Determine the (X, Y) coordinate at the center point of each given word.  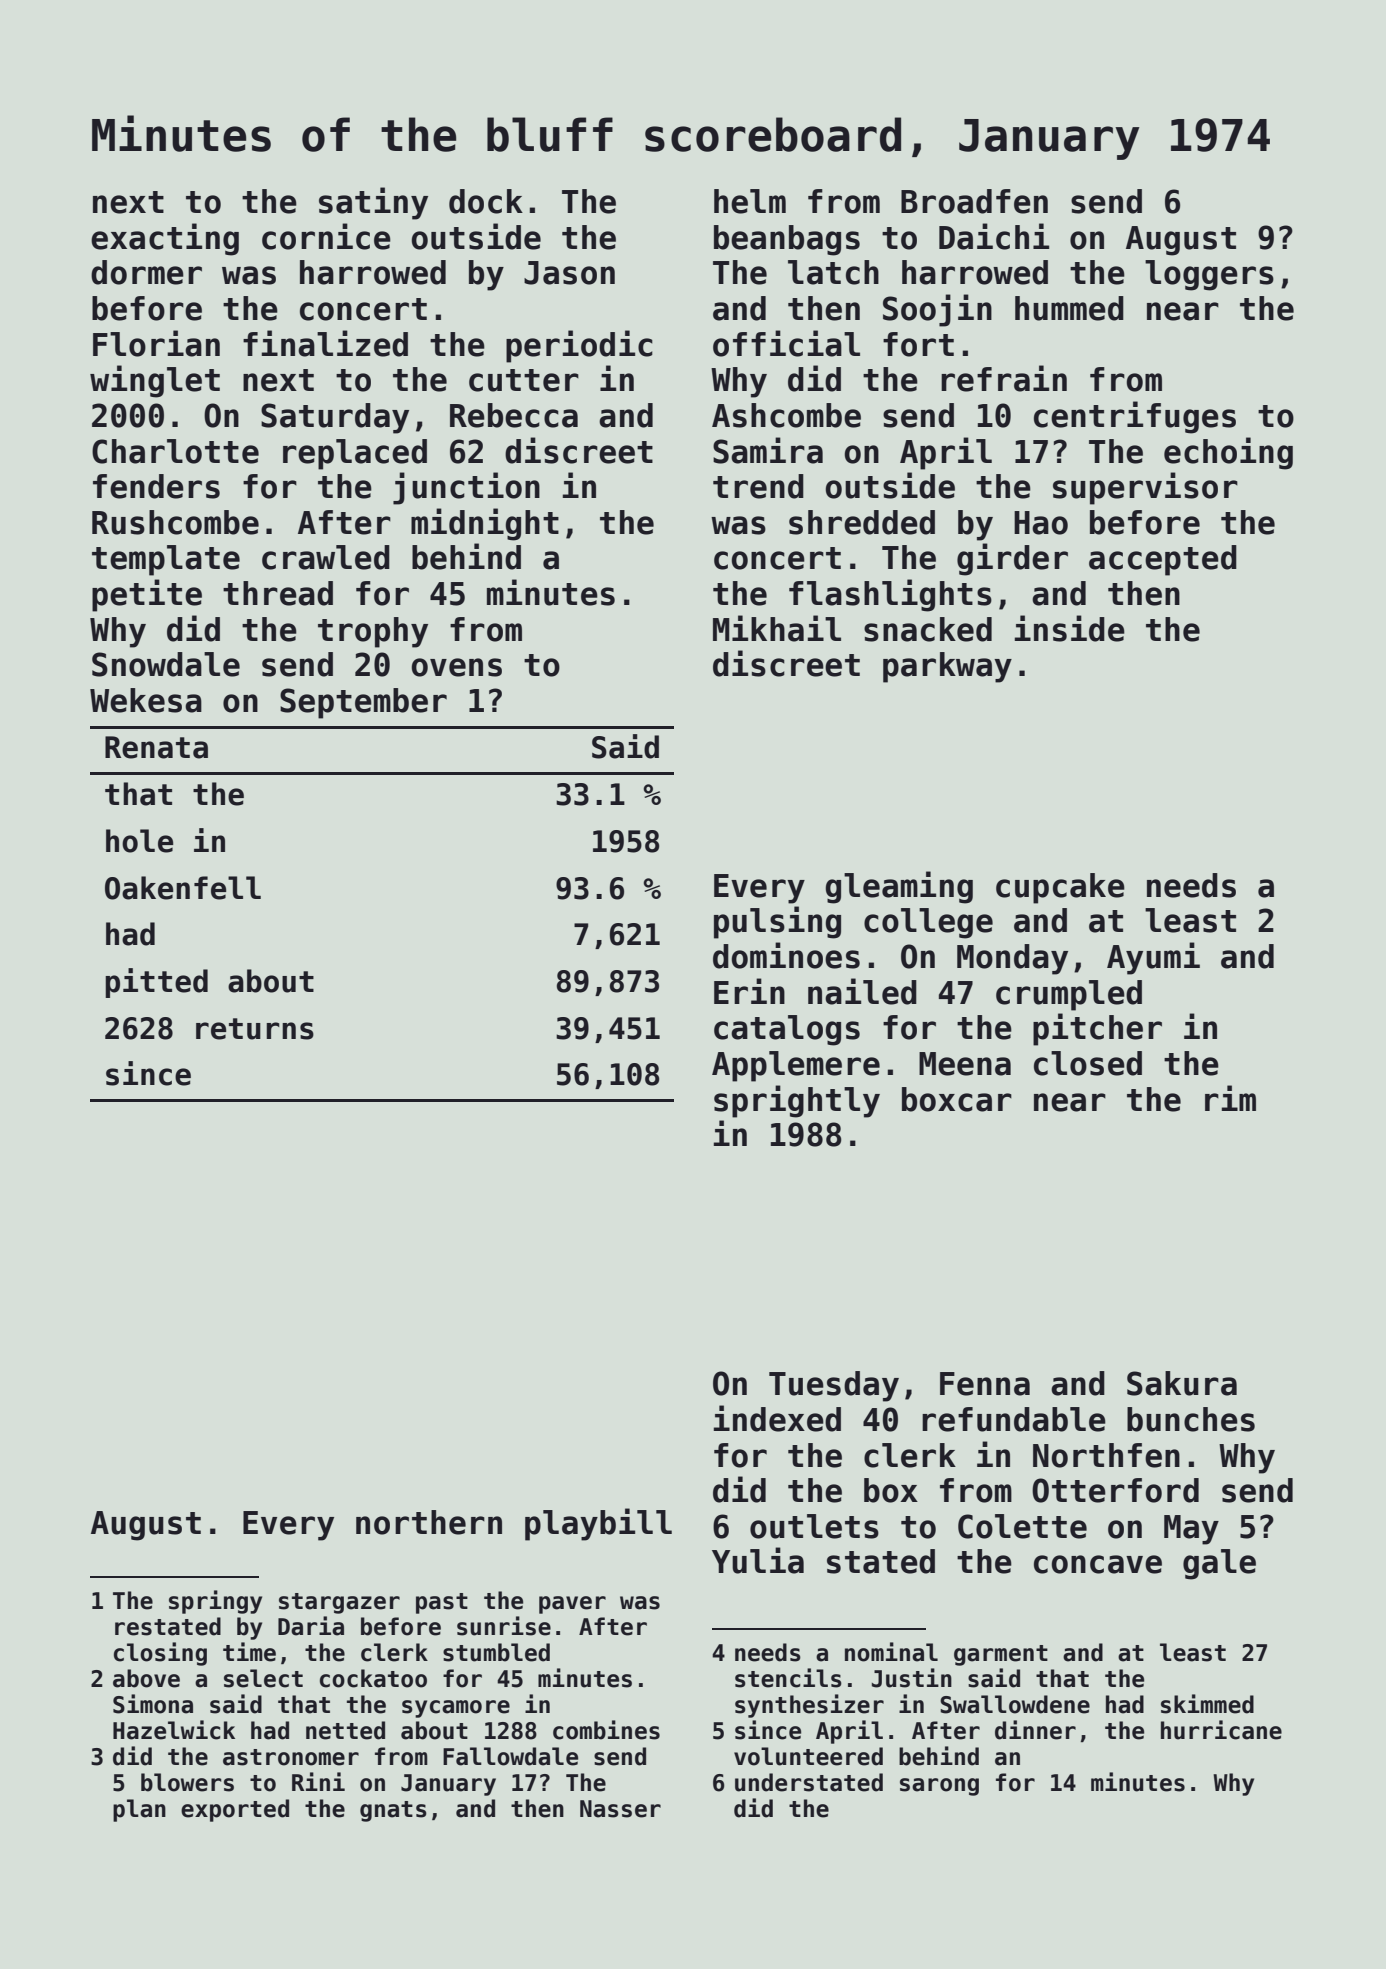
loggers (1209, 275)
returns (255, 1029)
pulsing (777, 922)
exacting (165, 239)
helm (750, 201)
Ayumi (1153, 958)
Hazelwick (174, 1730)
